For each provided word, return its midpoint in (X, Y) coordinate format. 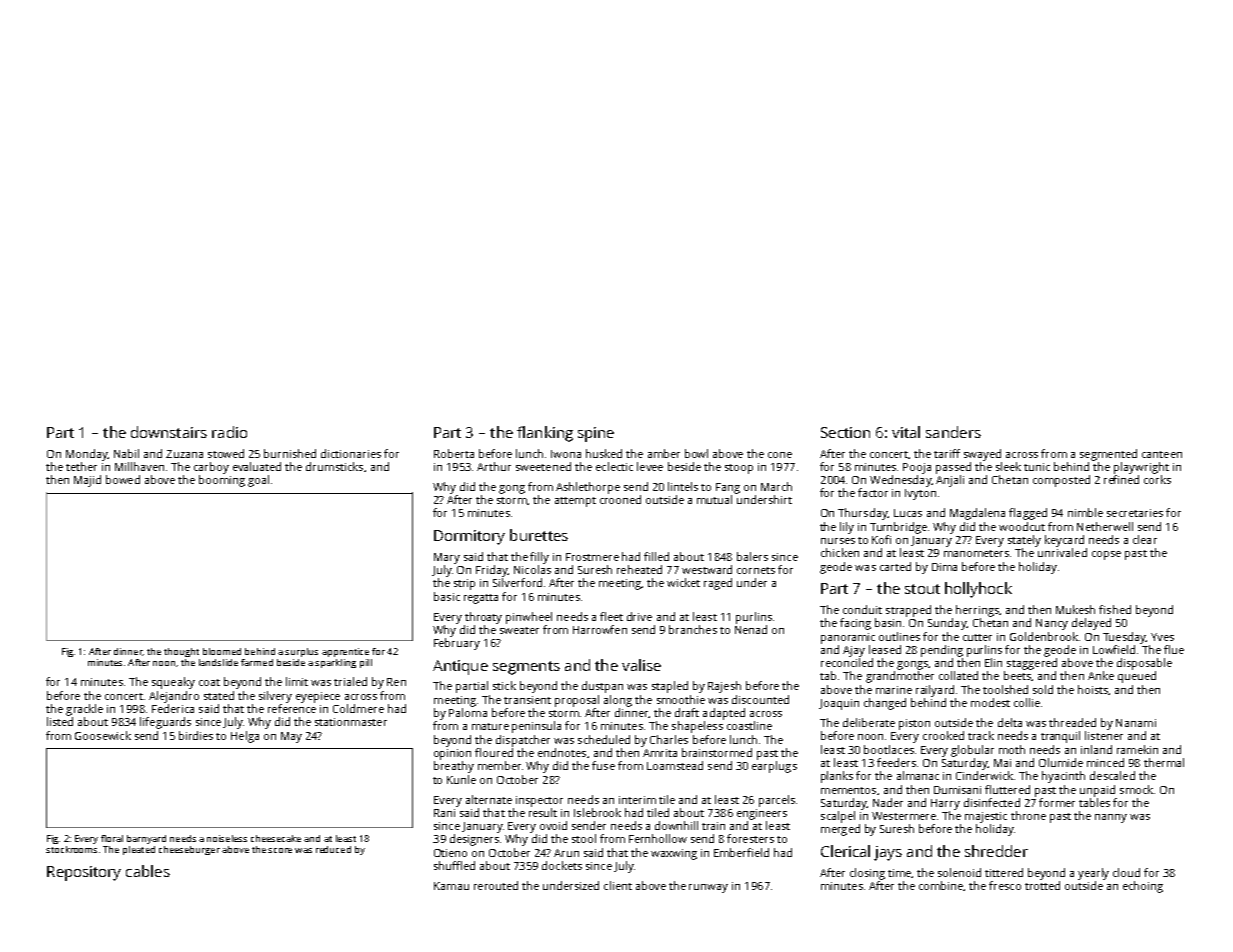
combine (941, 885)
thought (181, 652)
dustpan (602, 687)
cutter (977, 637)
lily (847, 528)
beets (1018, 676)
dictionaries (351, 453)
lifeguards (165, 723)
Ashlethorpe (588, 488)
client (618, 885)
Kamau (451, 886)
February (457, 644)
